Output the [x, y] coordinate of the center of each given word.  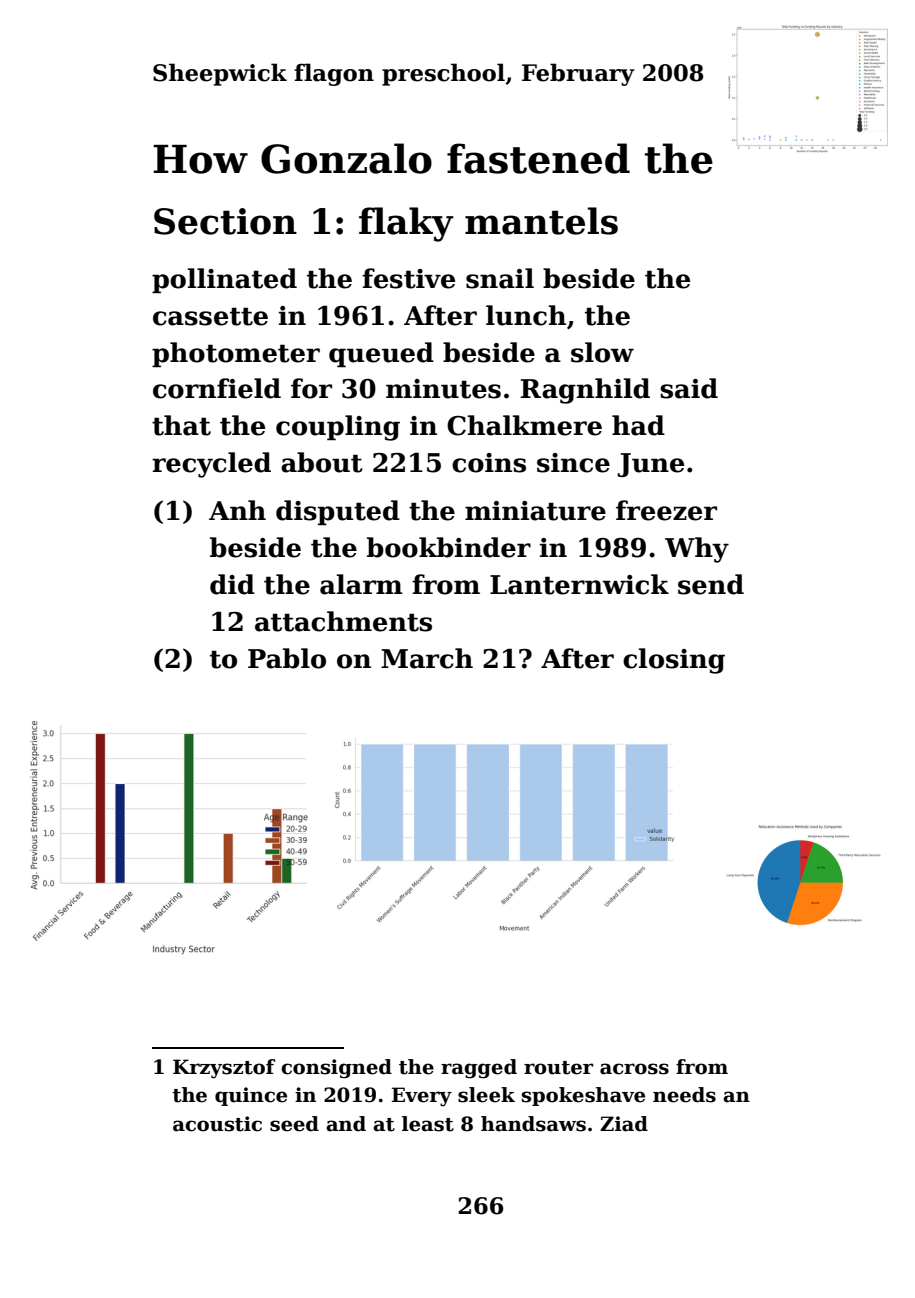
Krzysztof [224, 1069]
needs [684, 1095]
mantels [541, 221]
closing [674, 661]
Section [225, 221]
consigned [336, 1069]
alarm [361, 584]
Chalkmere [524, 425]
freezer [666, 510]
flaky [406, 224]
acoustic [217, 1124]
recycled [211, 465]
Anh [237, 510]
